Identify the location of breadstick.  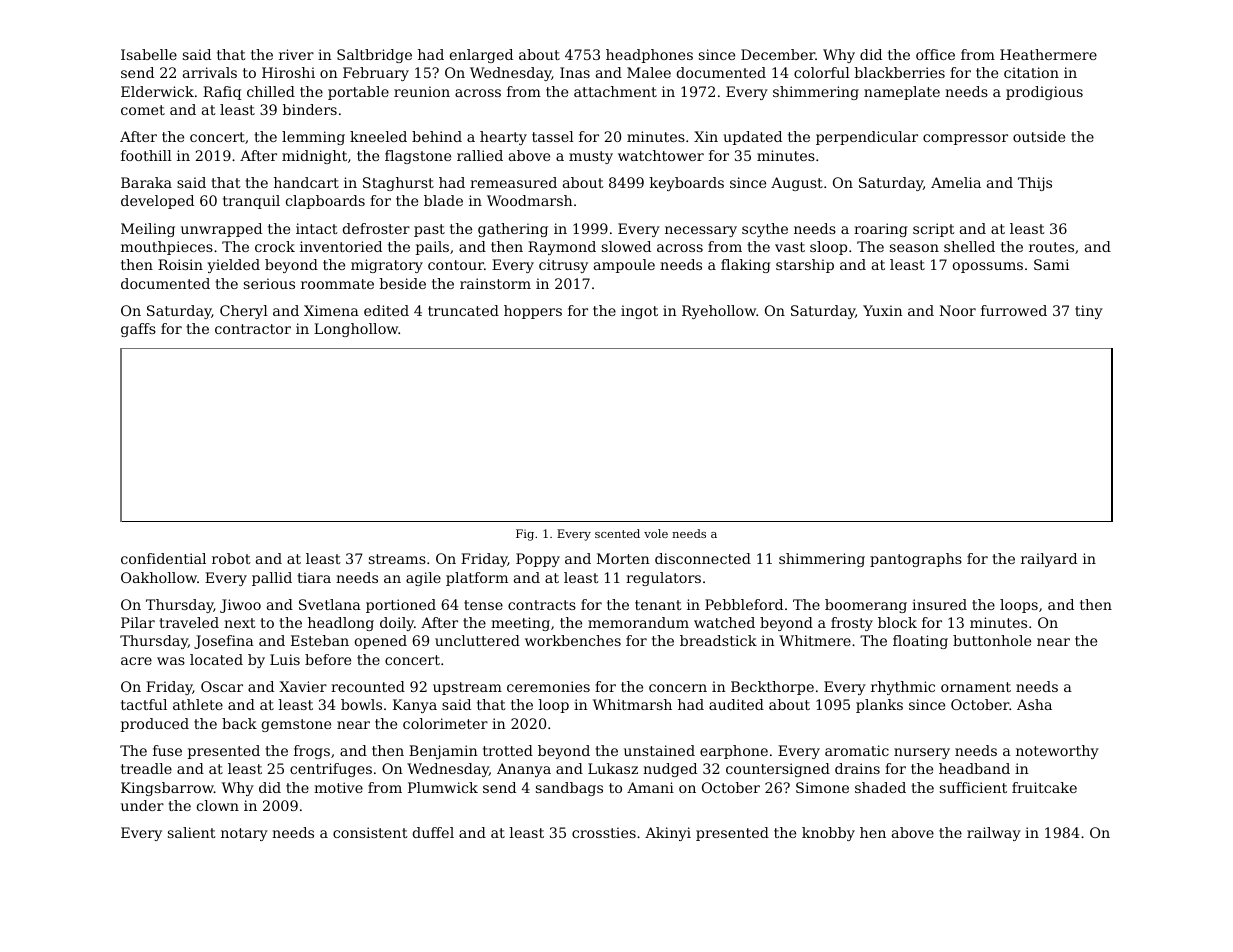
(718, 640).
